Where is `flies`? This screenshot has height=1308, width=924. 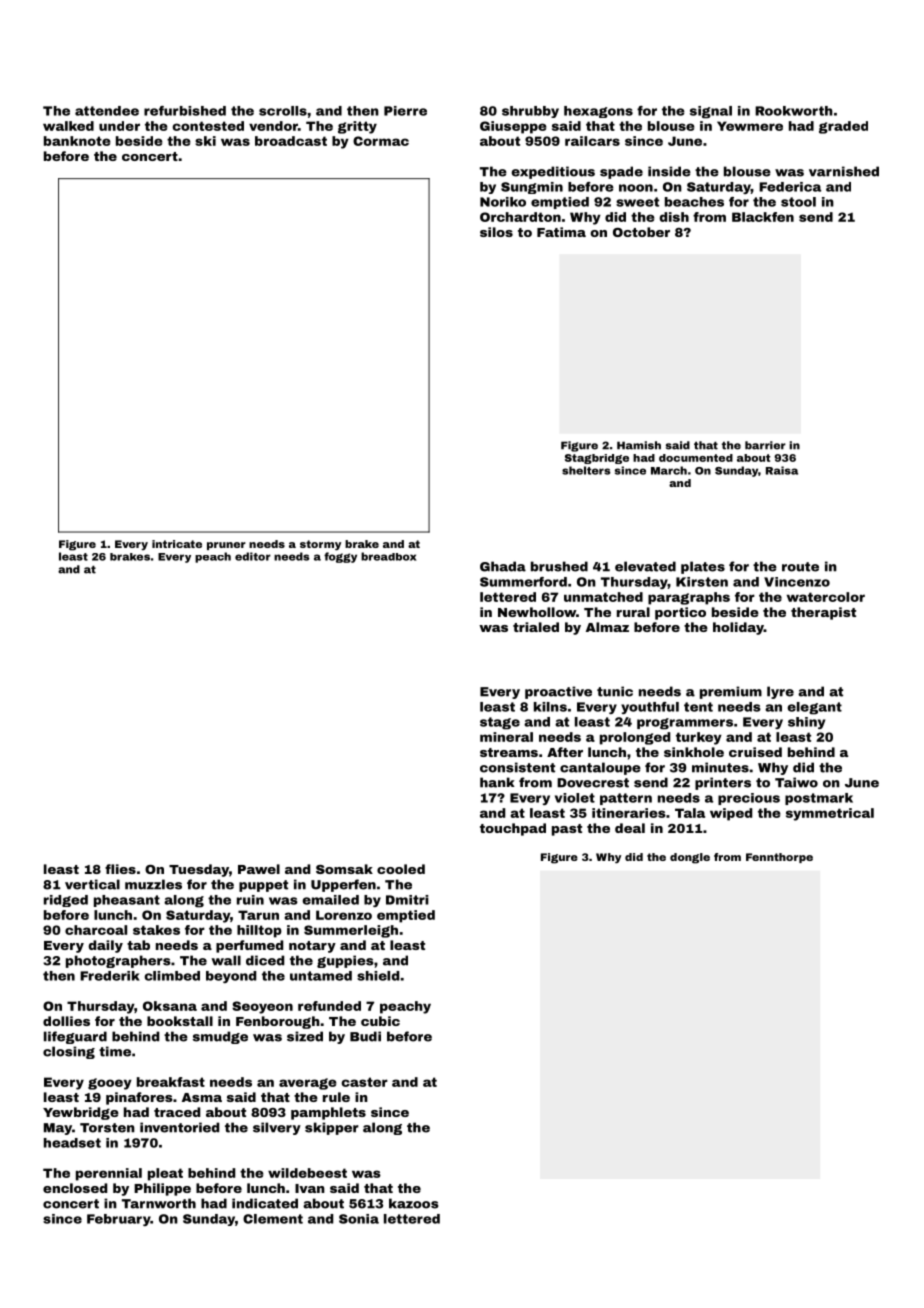 flies is located at coordinates (120, 869).
